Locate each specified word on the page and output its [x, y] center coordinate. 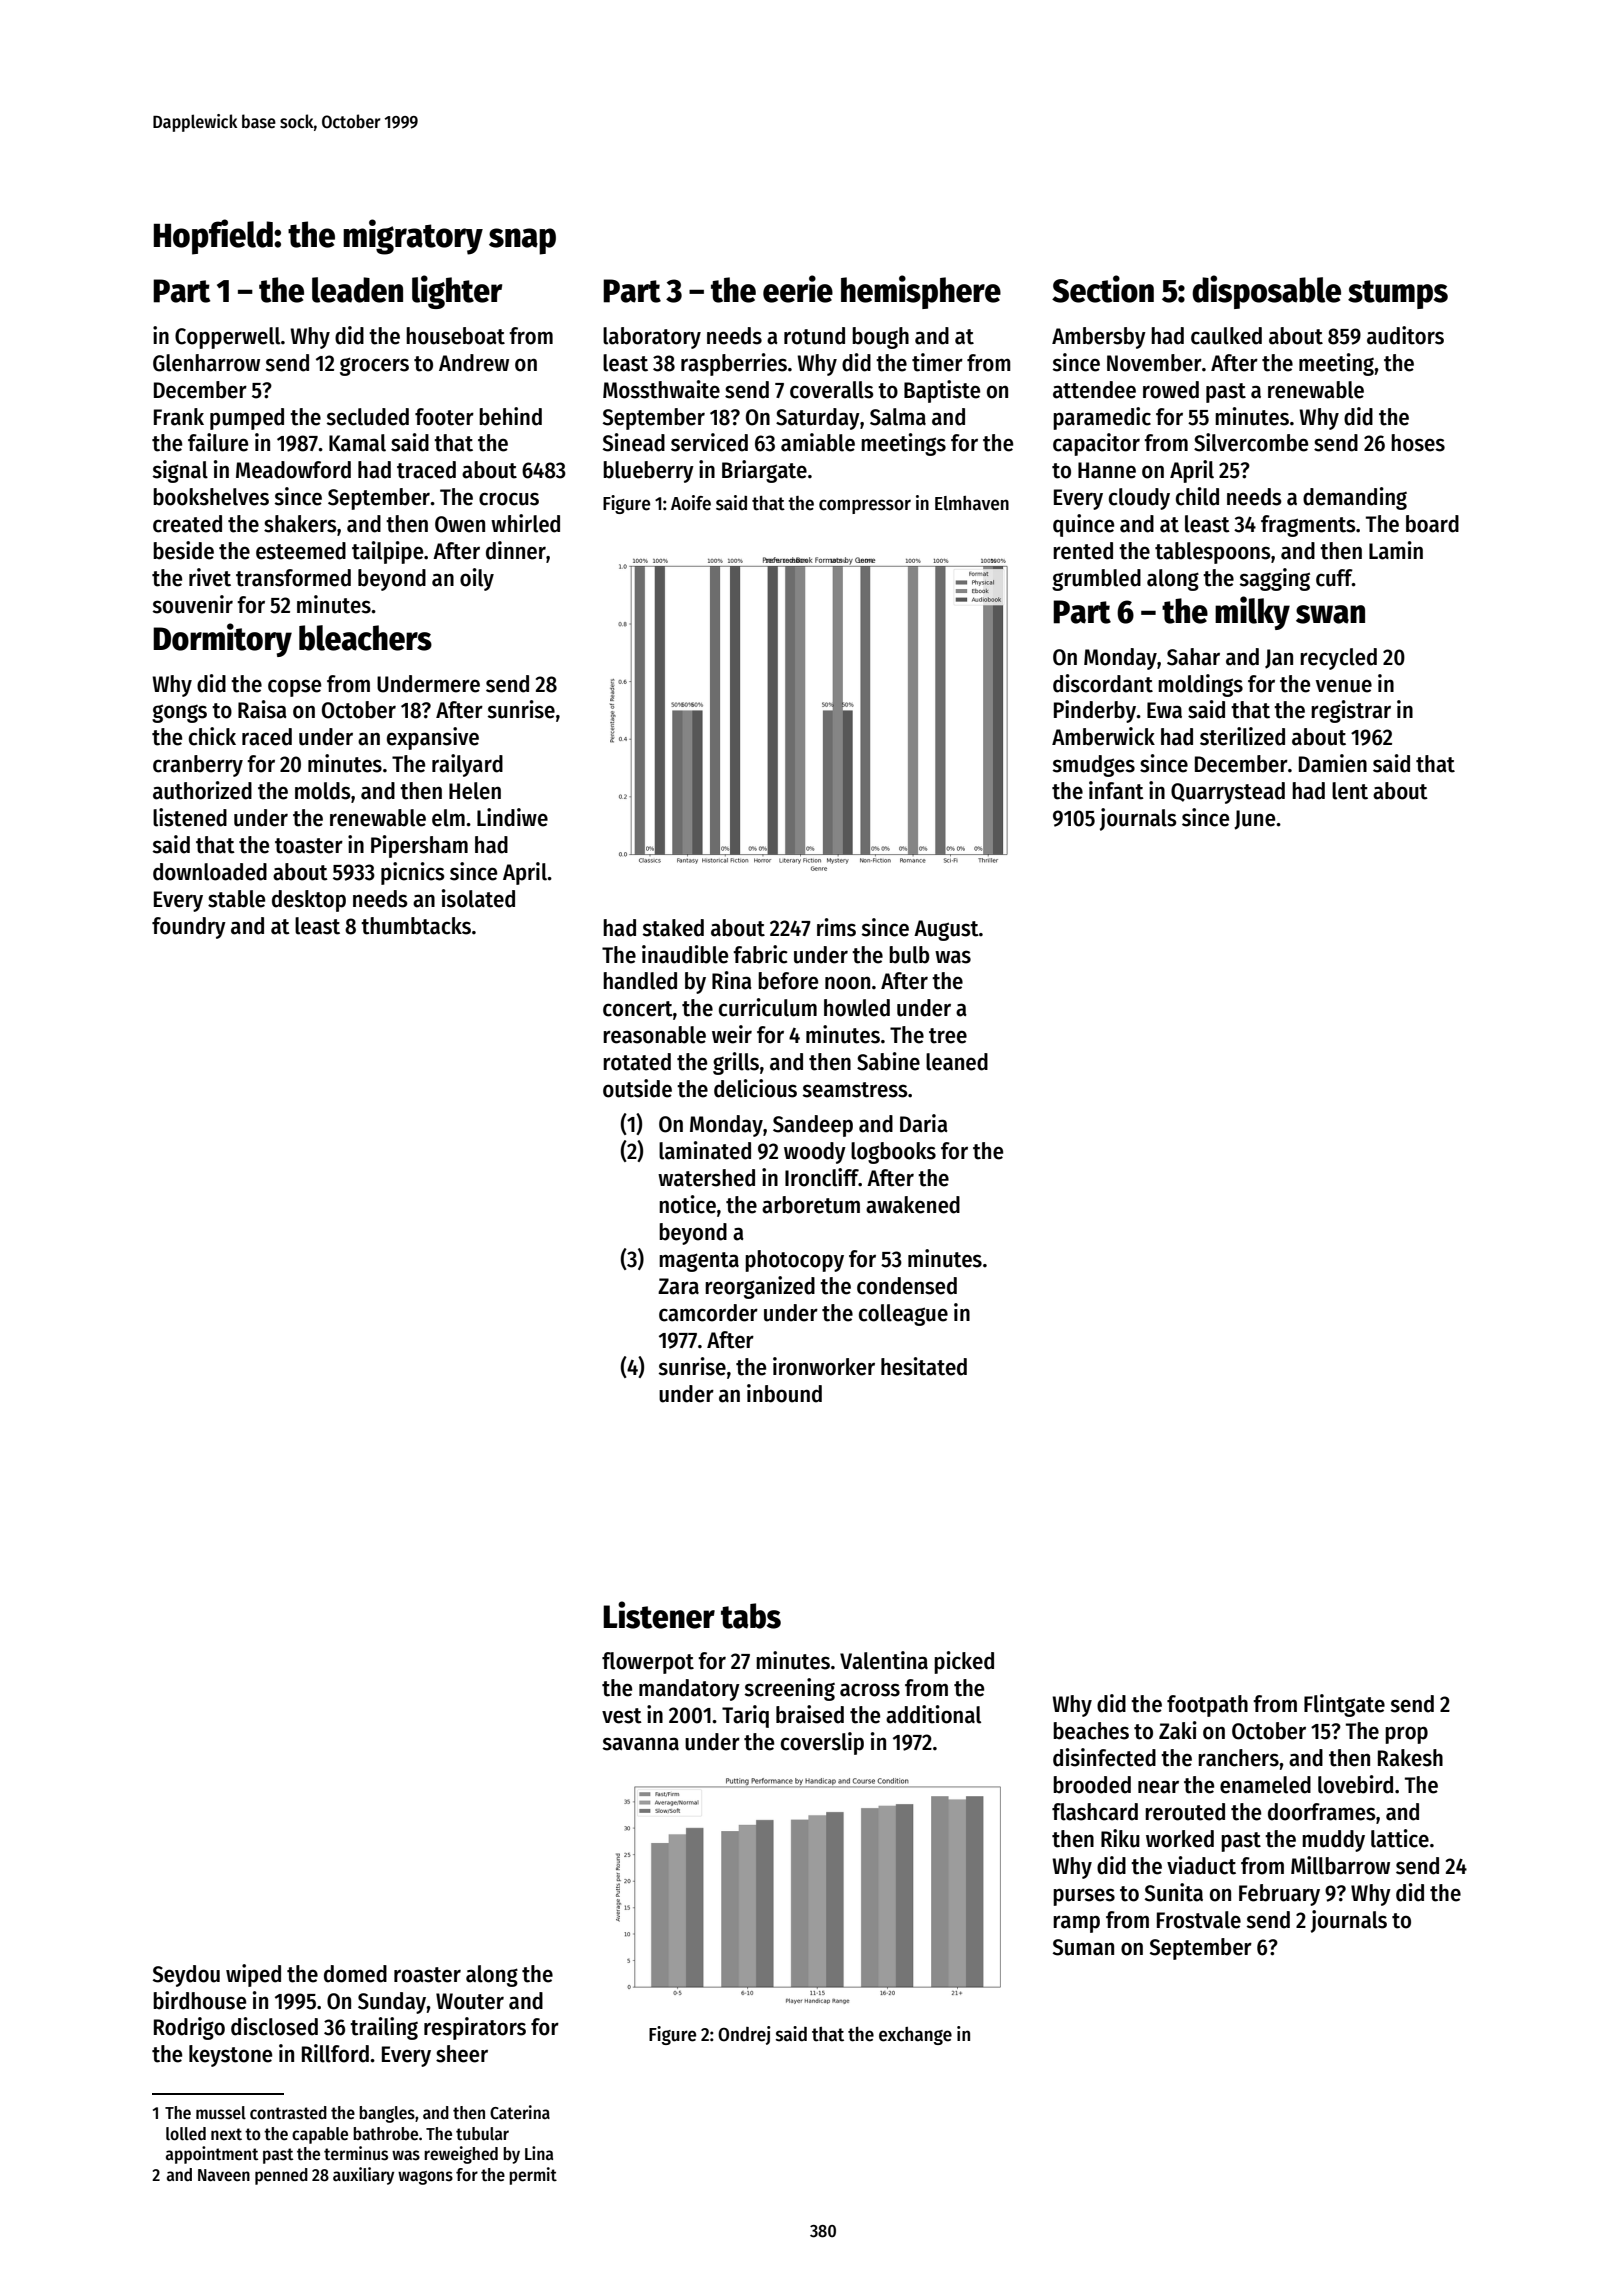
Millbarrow [1340, 1865]
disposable [1266, 292]
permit [533, 2176]
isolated [478, 898]
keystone [230, 2056]
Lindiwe [512, 817]
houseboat [455, 336]
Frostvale [1199, 1920]
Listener [659, 1615]
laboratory [652, 338]
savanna [640, 1744]
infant [1116, 790]
